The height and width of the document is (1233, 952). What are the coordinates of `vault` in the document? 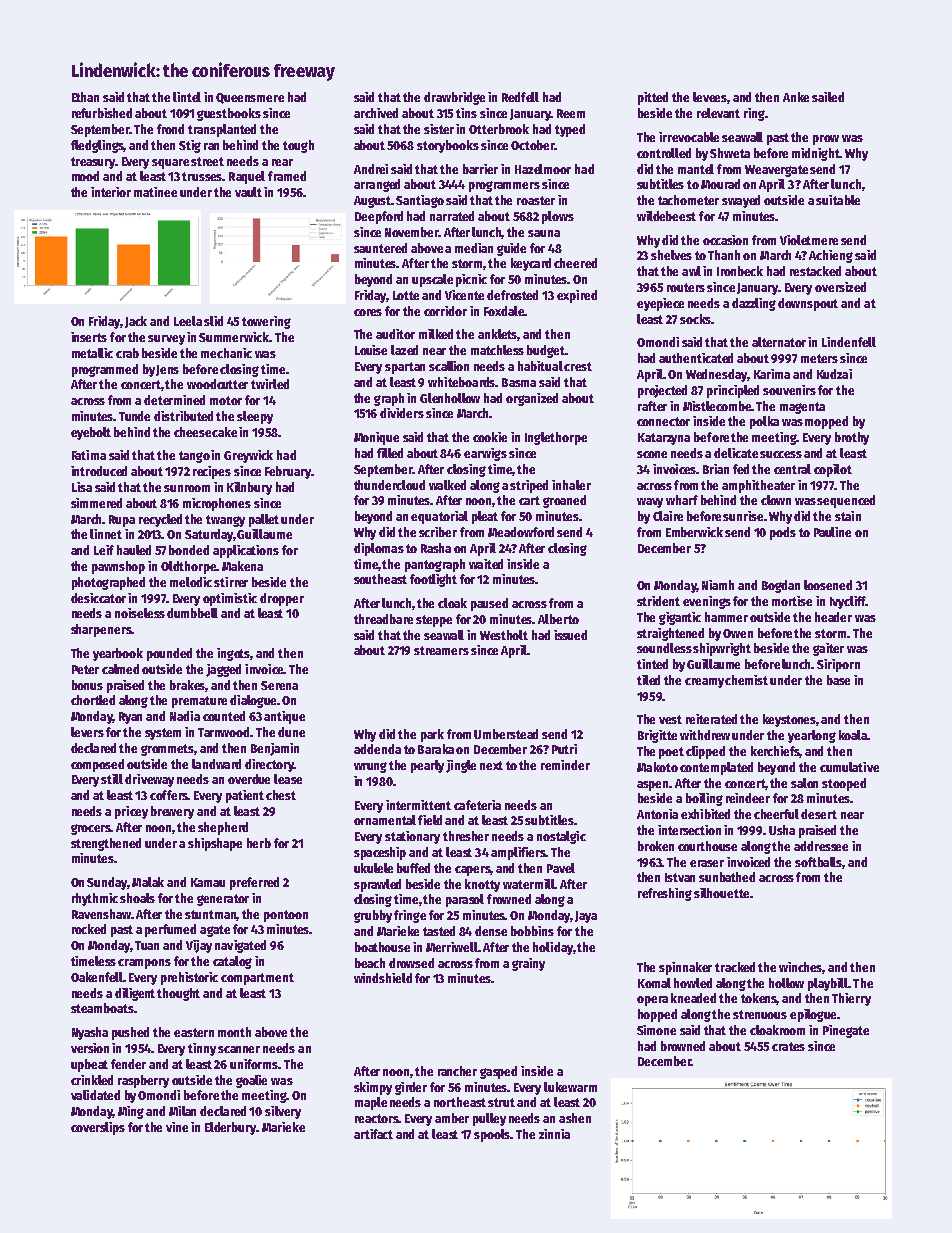 It's located at (248, 192).
